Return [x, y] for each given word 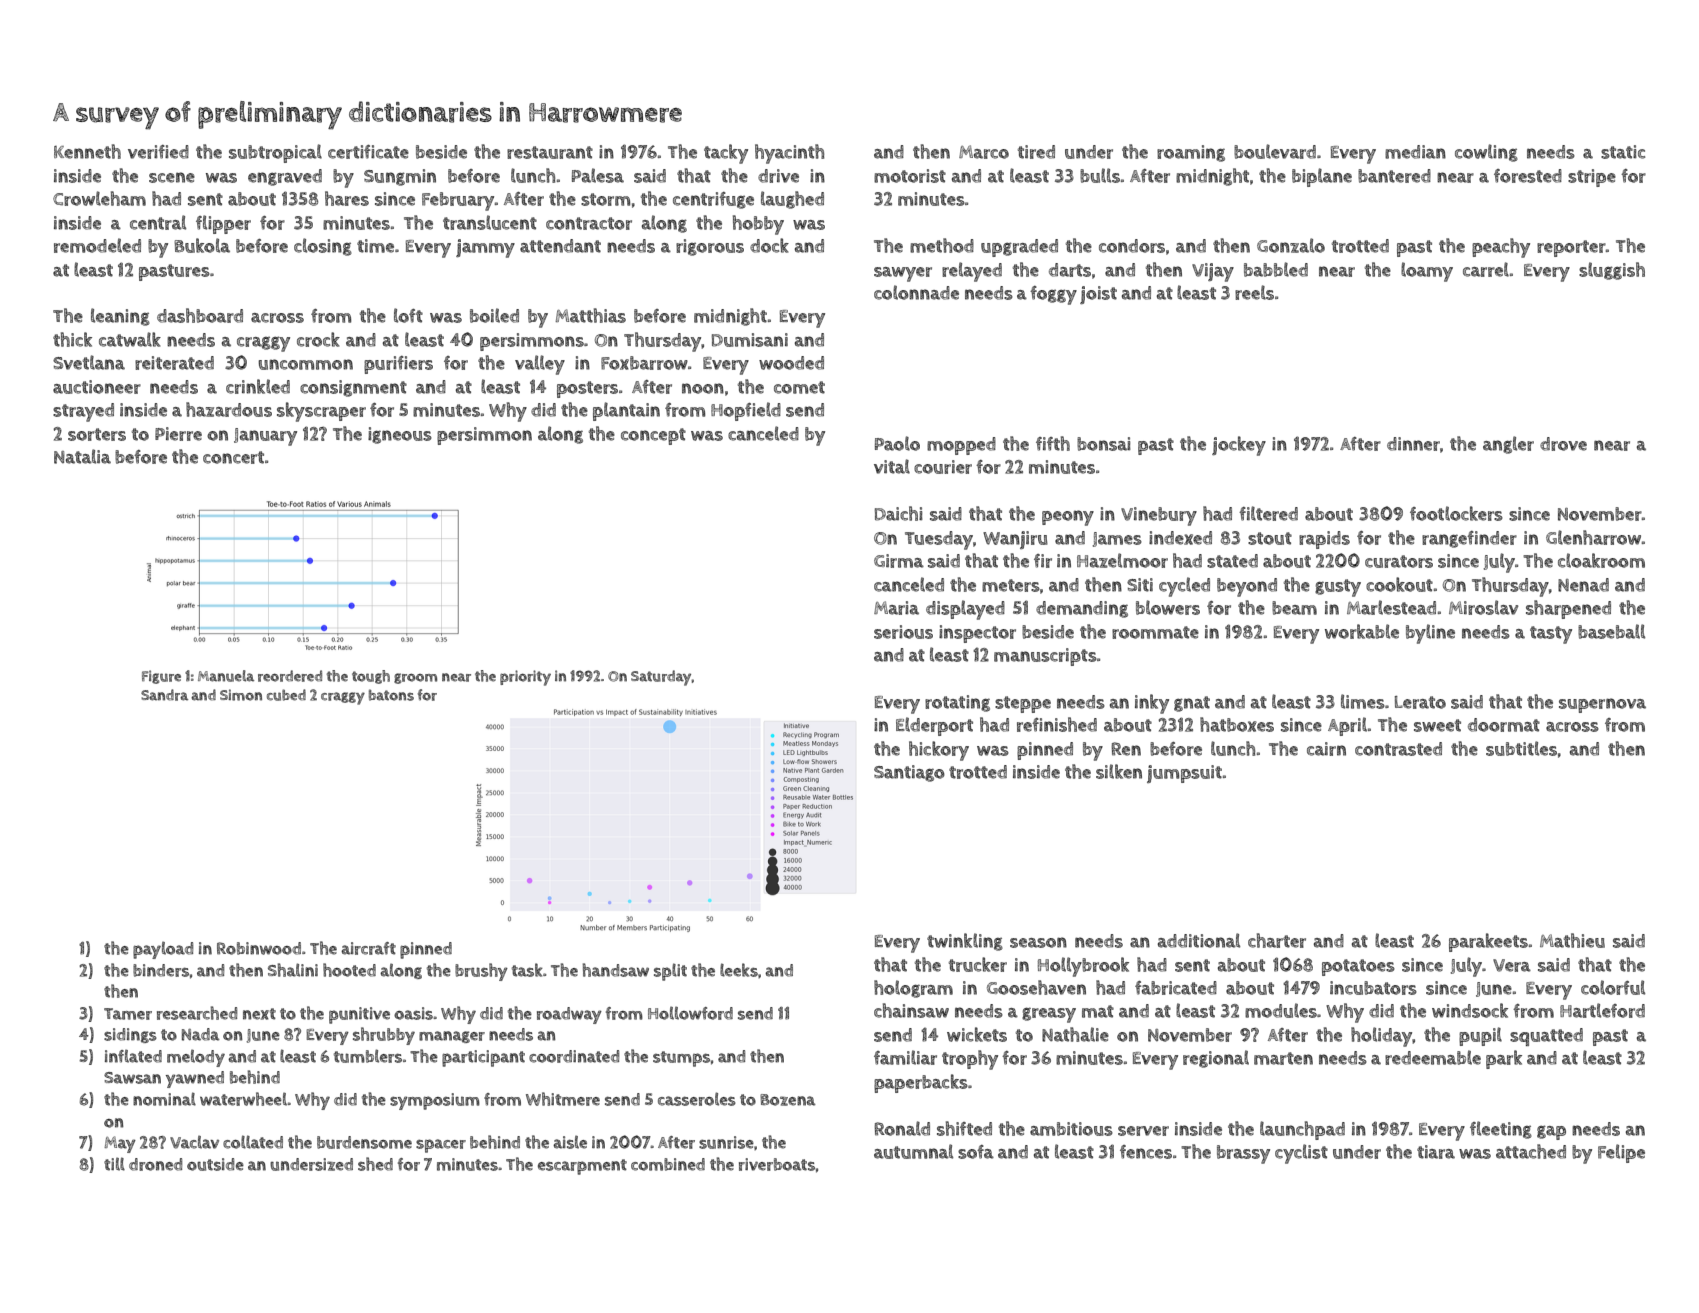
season [1038, 942]
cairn [1326, 749]
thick [72, 339]
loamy [1427, 272]
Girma [899, 561]
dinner [1413, 444]
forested [1528, 176]
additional [1199, 940]
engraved [285, 177]
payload [163, 950]
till [114, 1164]
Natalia [82, 456]
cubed [286, 695]
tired [1036, 152]
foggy [1053, 295]
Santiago [909, 773]
